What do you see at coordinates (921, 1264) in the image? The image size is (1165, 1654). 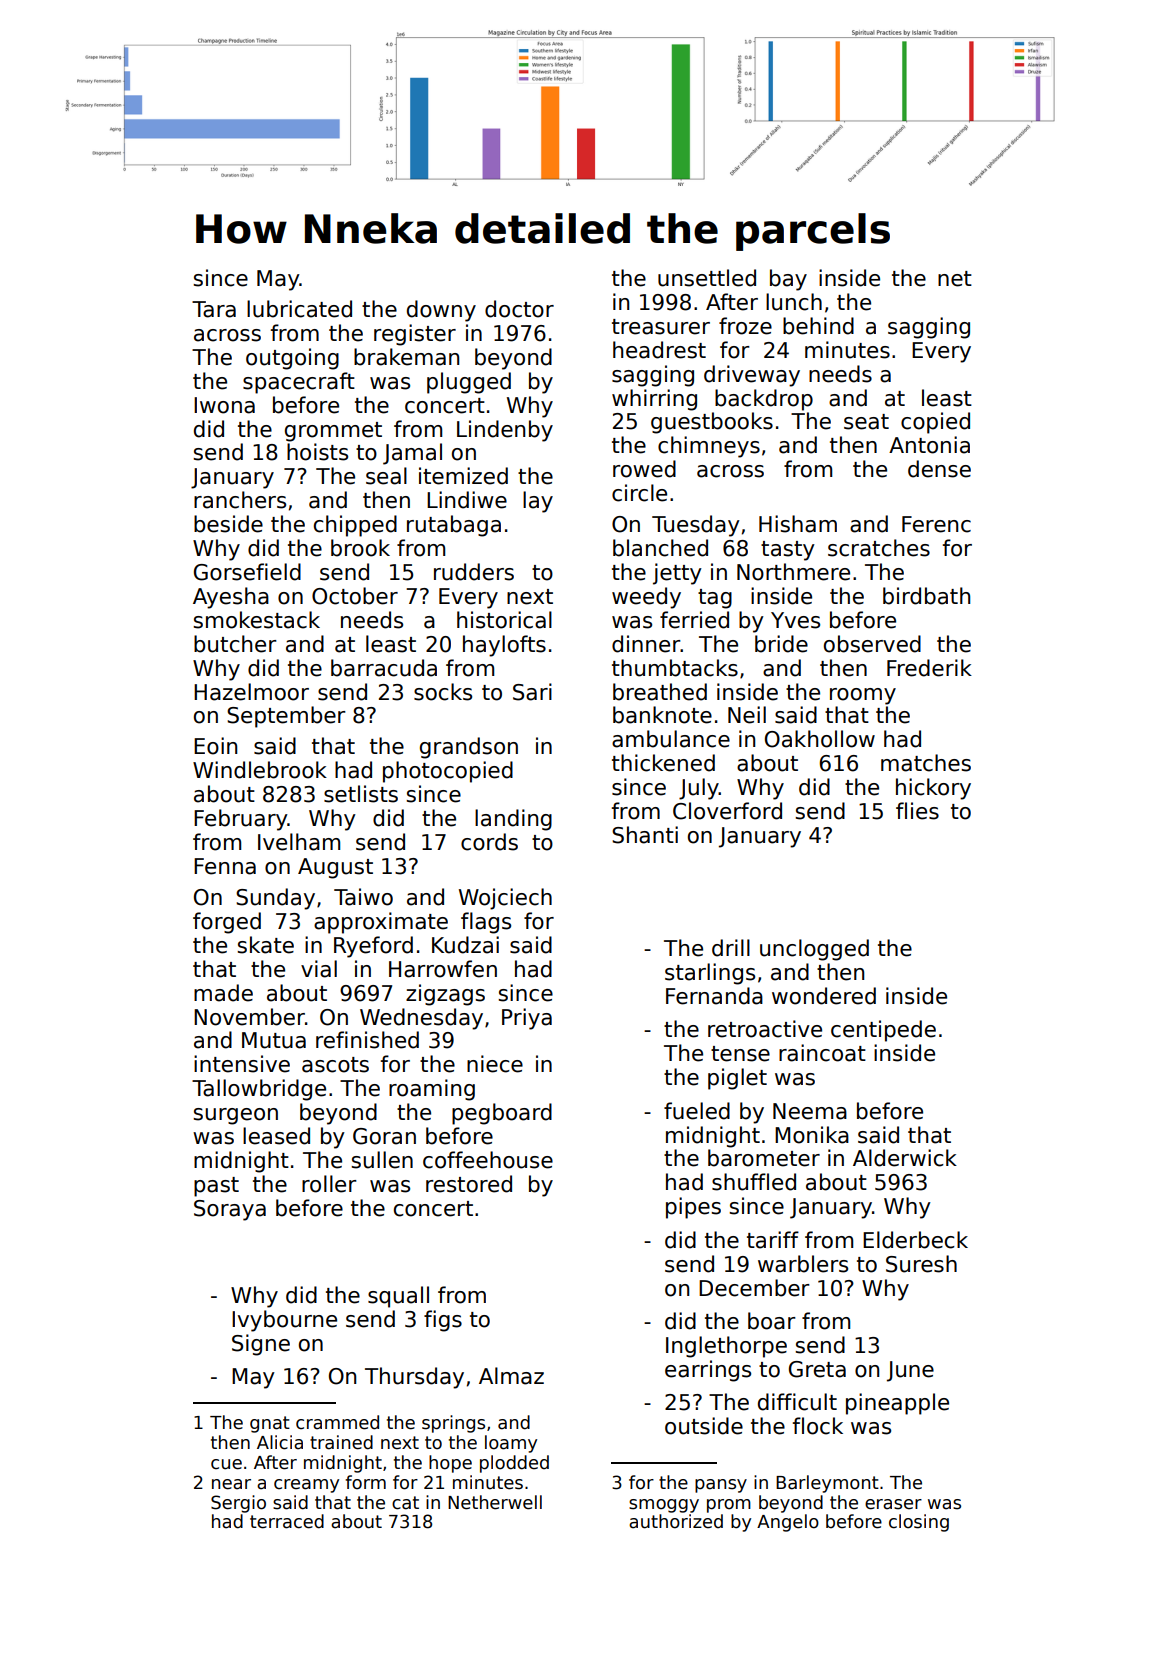 I see `Suresh` at bounding box center [921, 1264].
